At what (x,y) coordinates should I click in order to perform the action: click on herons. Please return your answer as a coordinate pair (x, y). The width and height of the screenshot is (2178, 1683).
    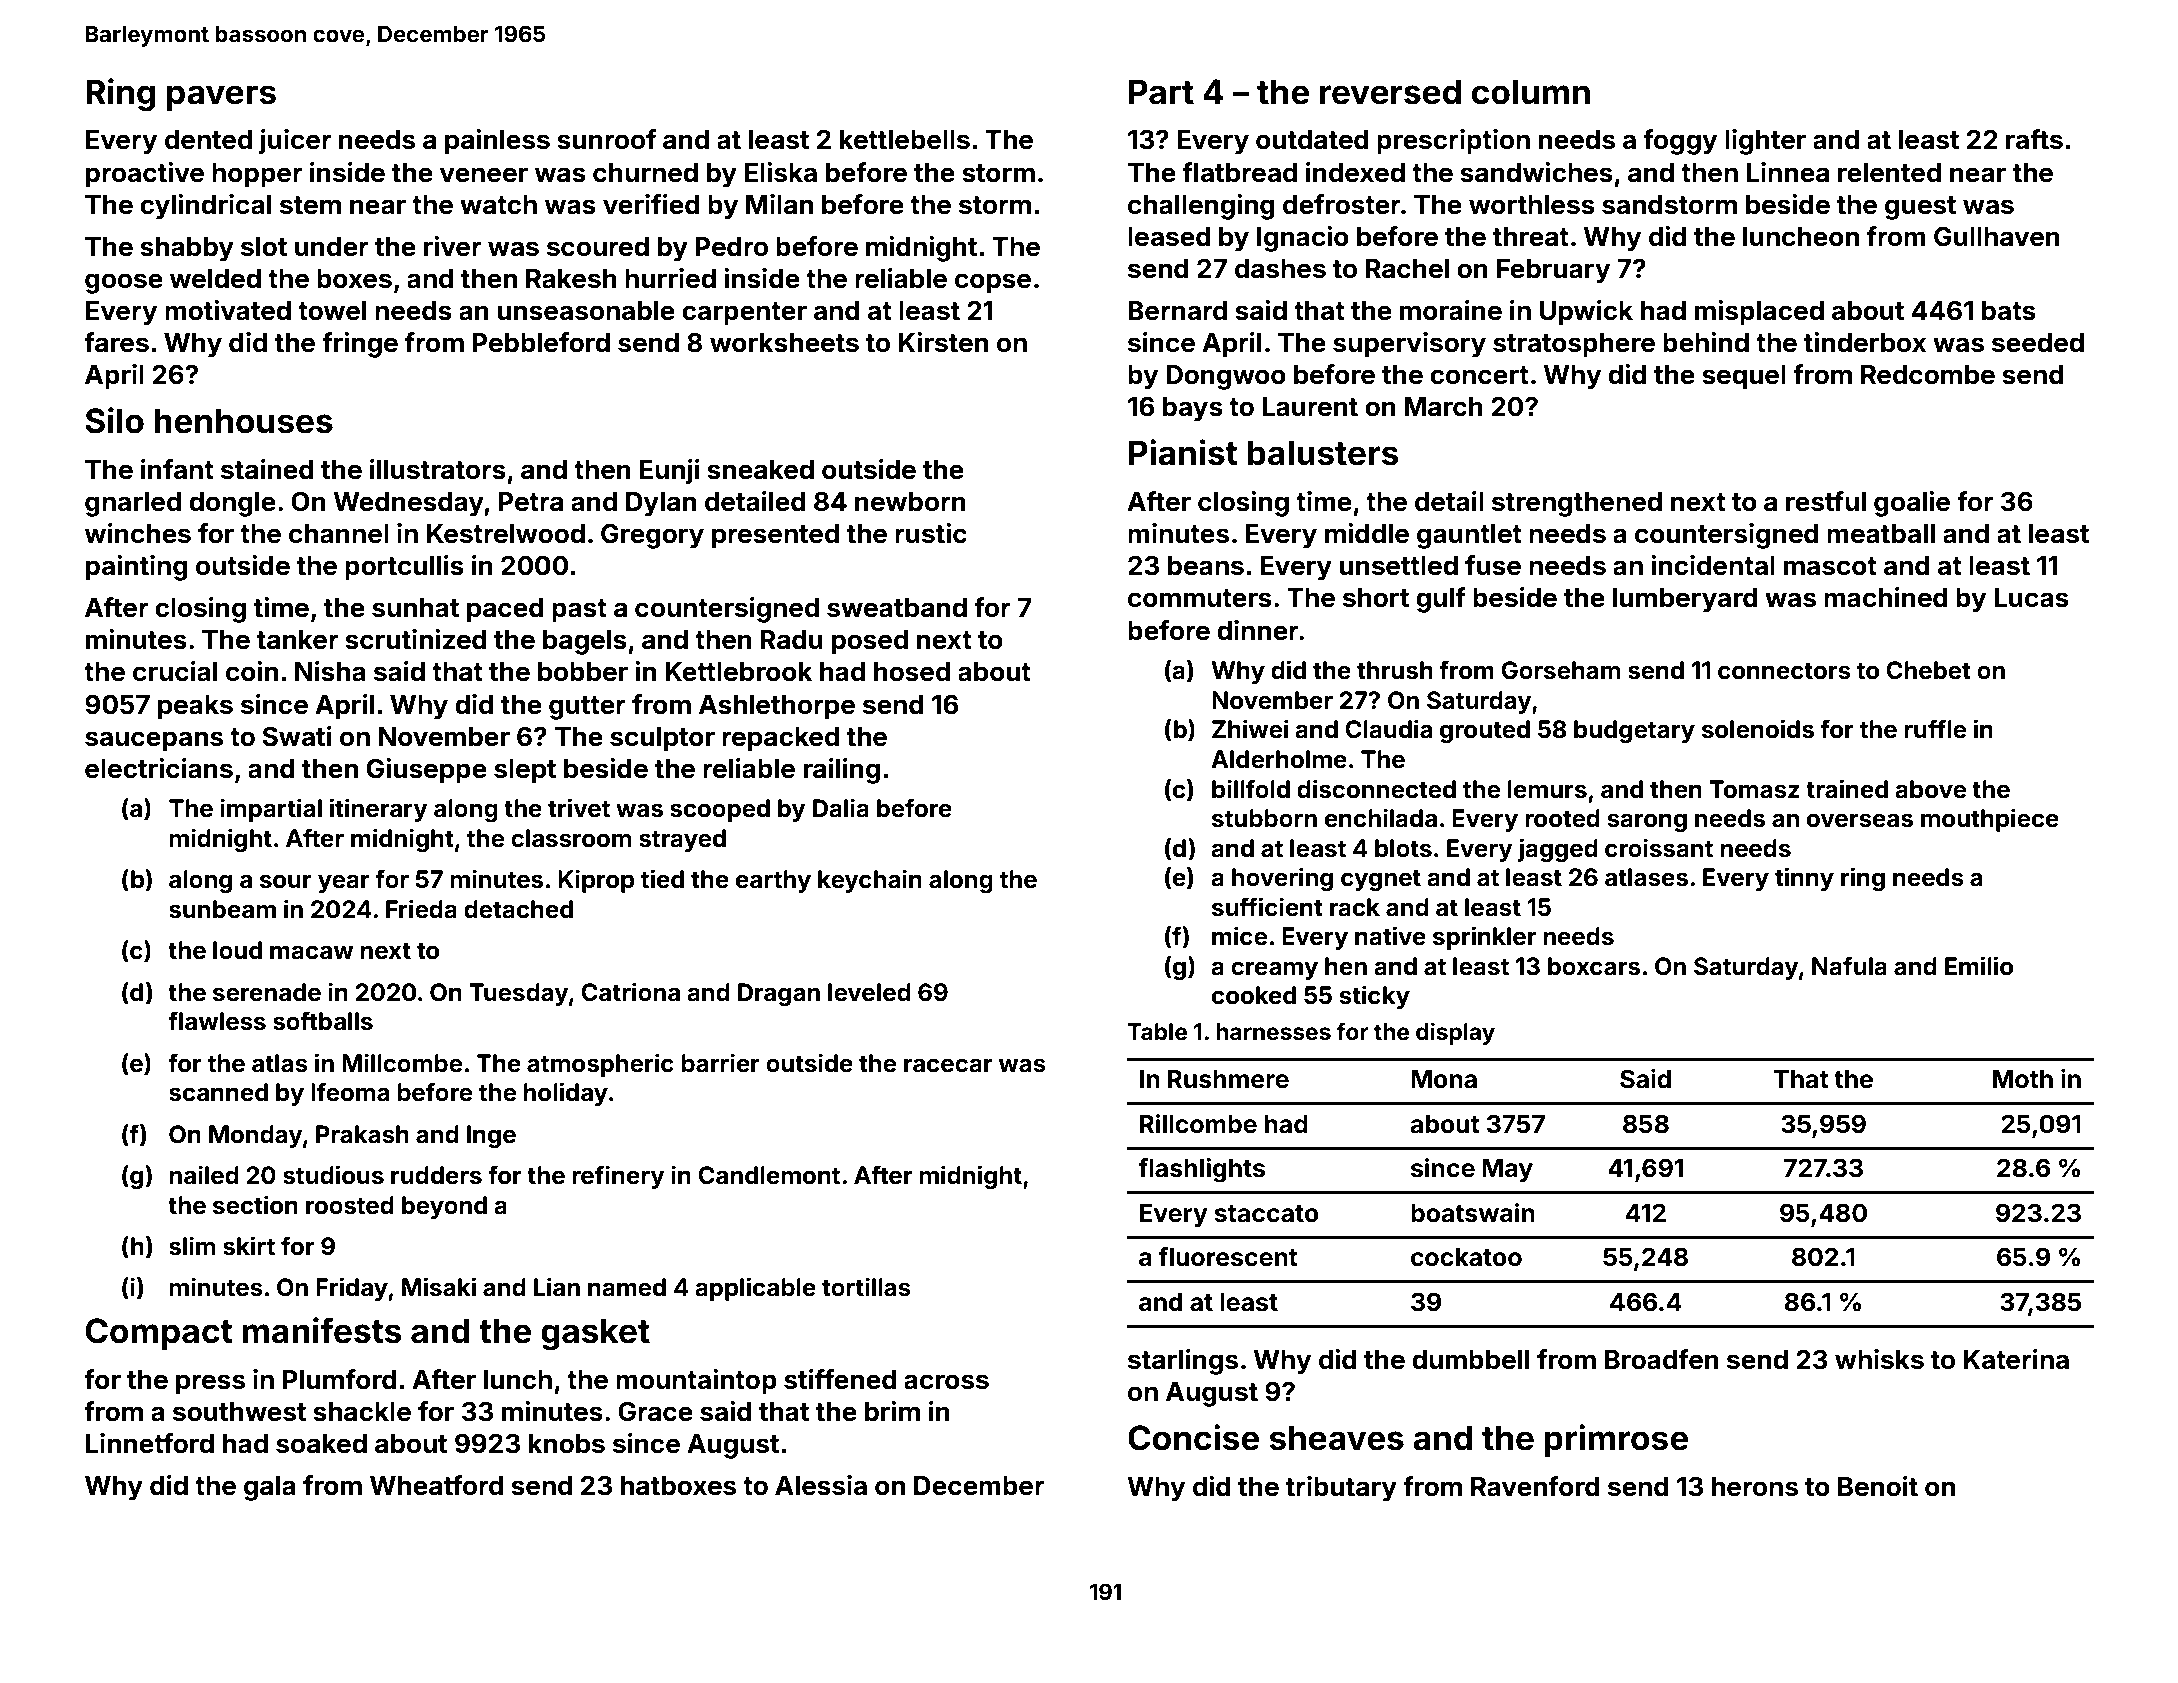
    Looking at the image, I should click on (1755, 1487).
